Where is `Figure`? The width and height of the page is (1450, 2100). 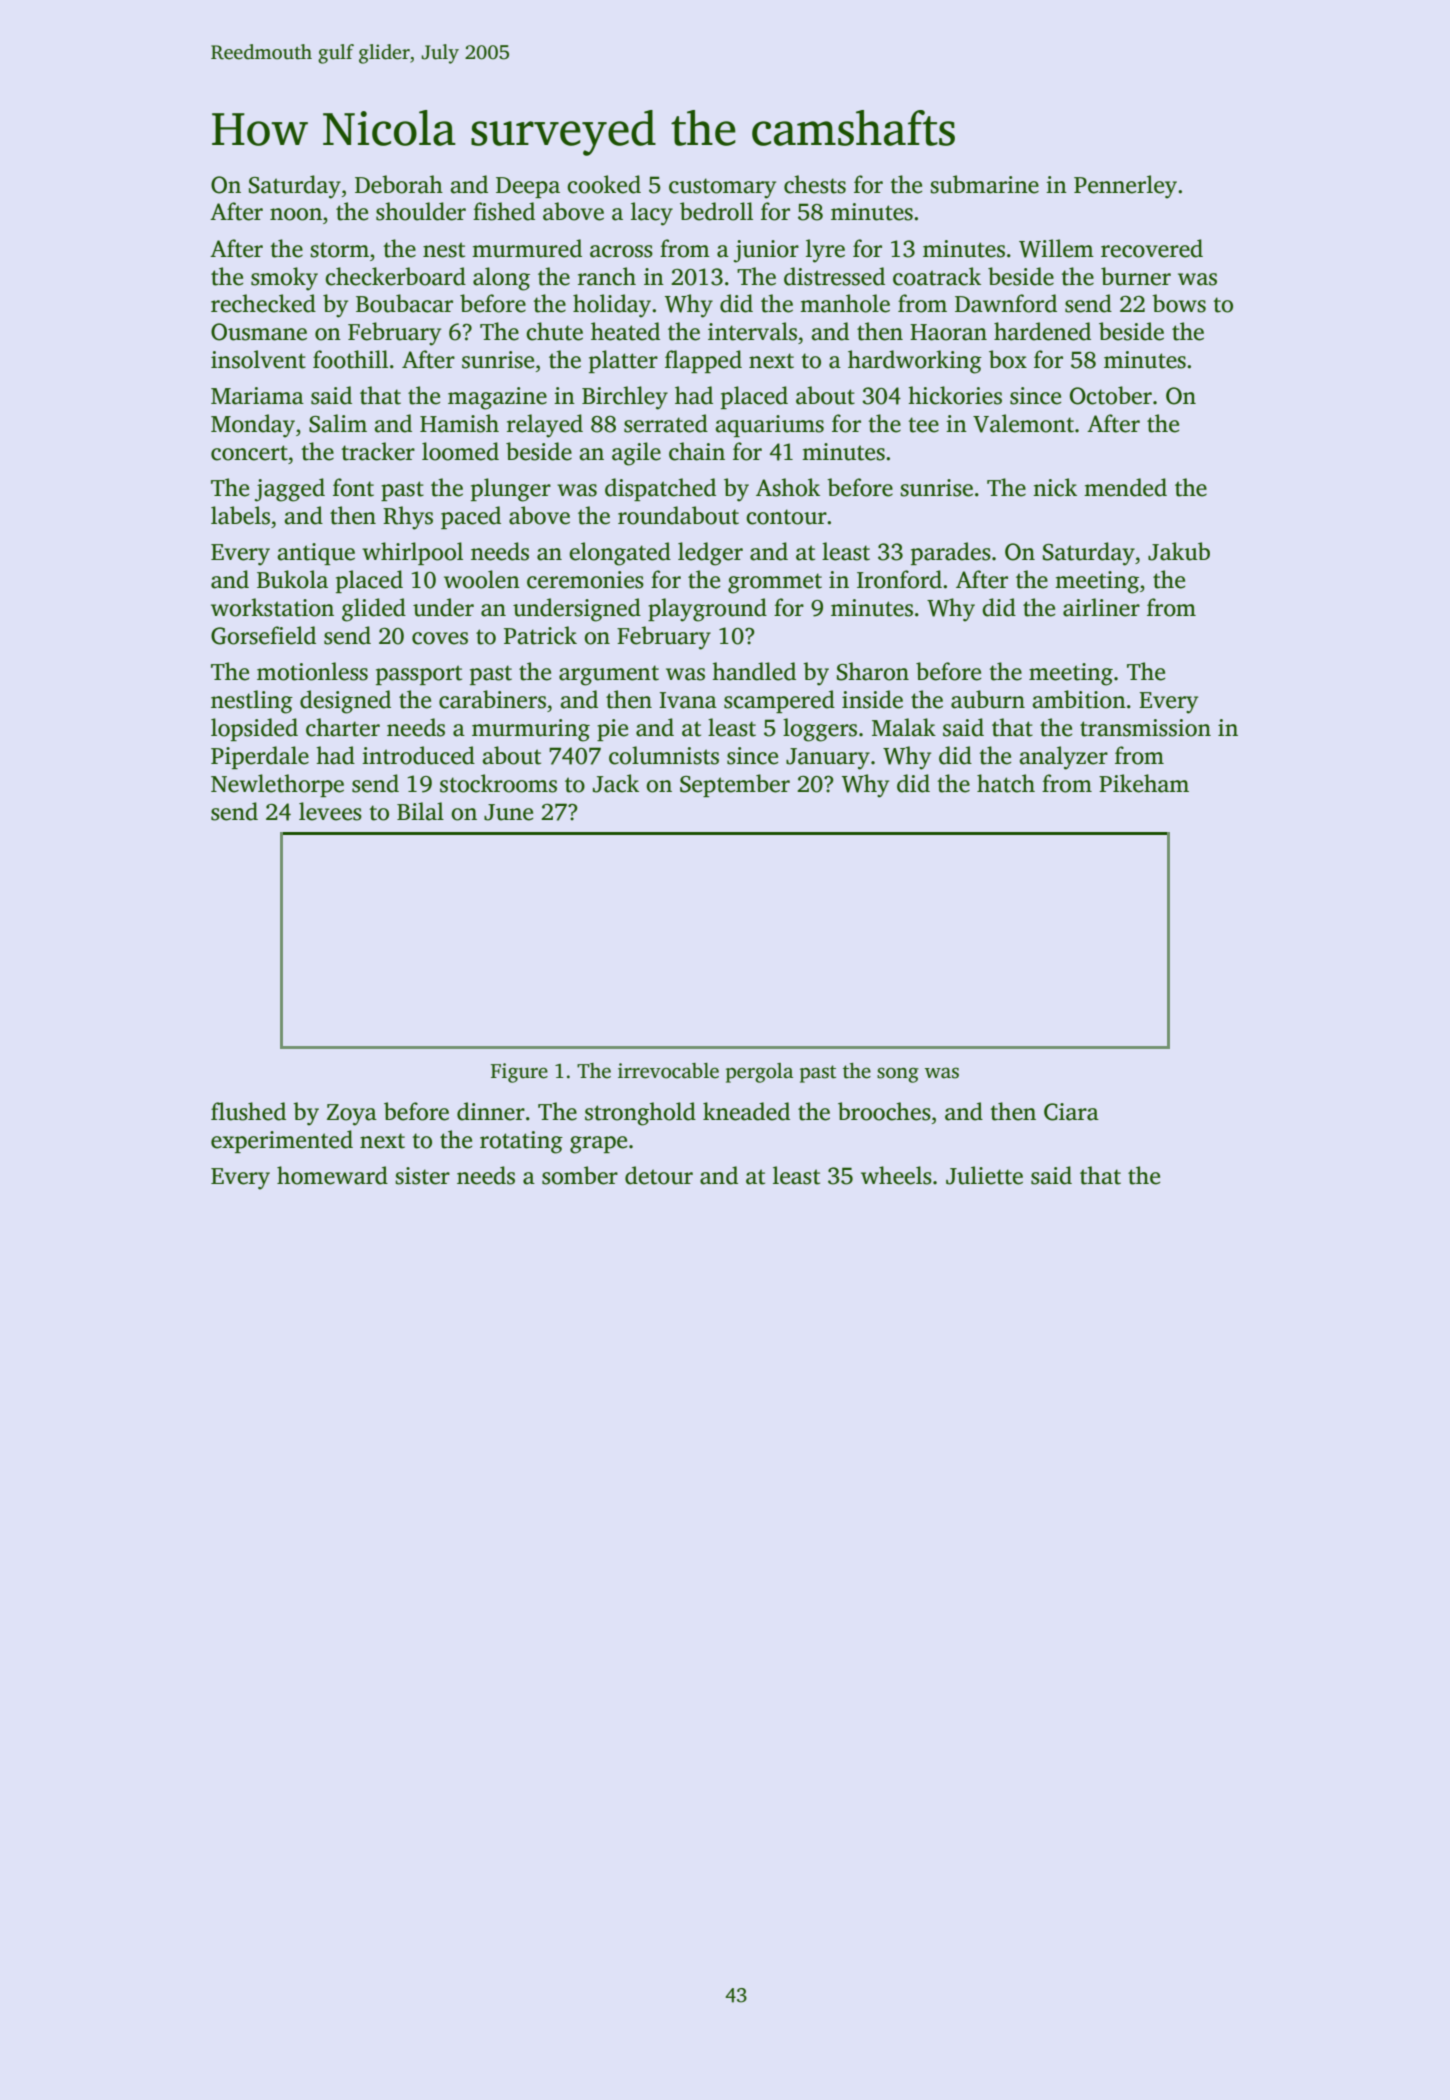
Figure is located at coordinates (519, 1073).
